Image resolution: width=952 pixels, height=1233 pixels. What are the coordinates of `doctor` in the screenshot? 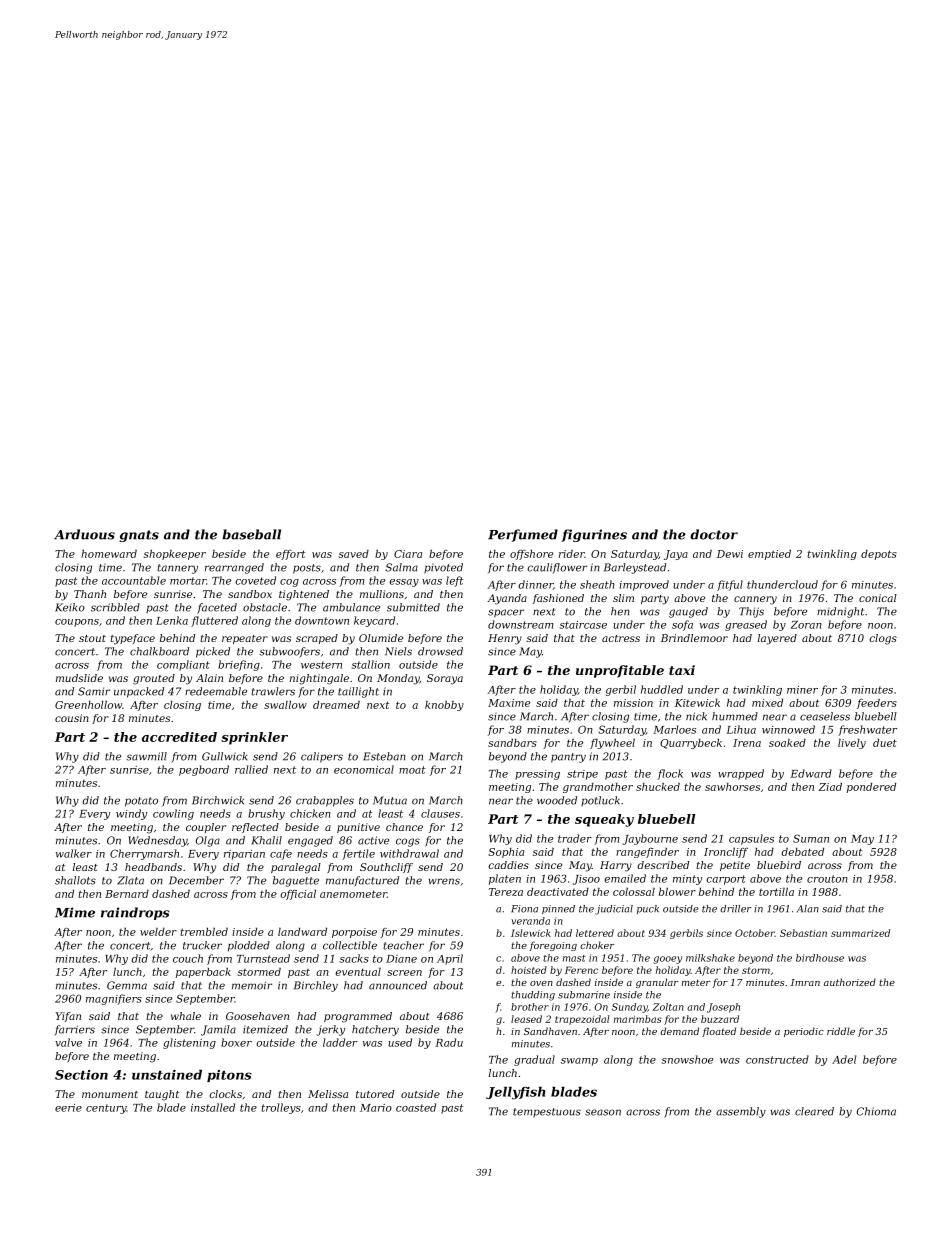 It's located at (714, 534).
